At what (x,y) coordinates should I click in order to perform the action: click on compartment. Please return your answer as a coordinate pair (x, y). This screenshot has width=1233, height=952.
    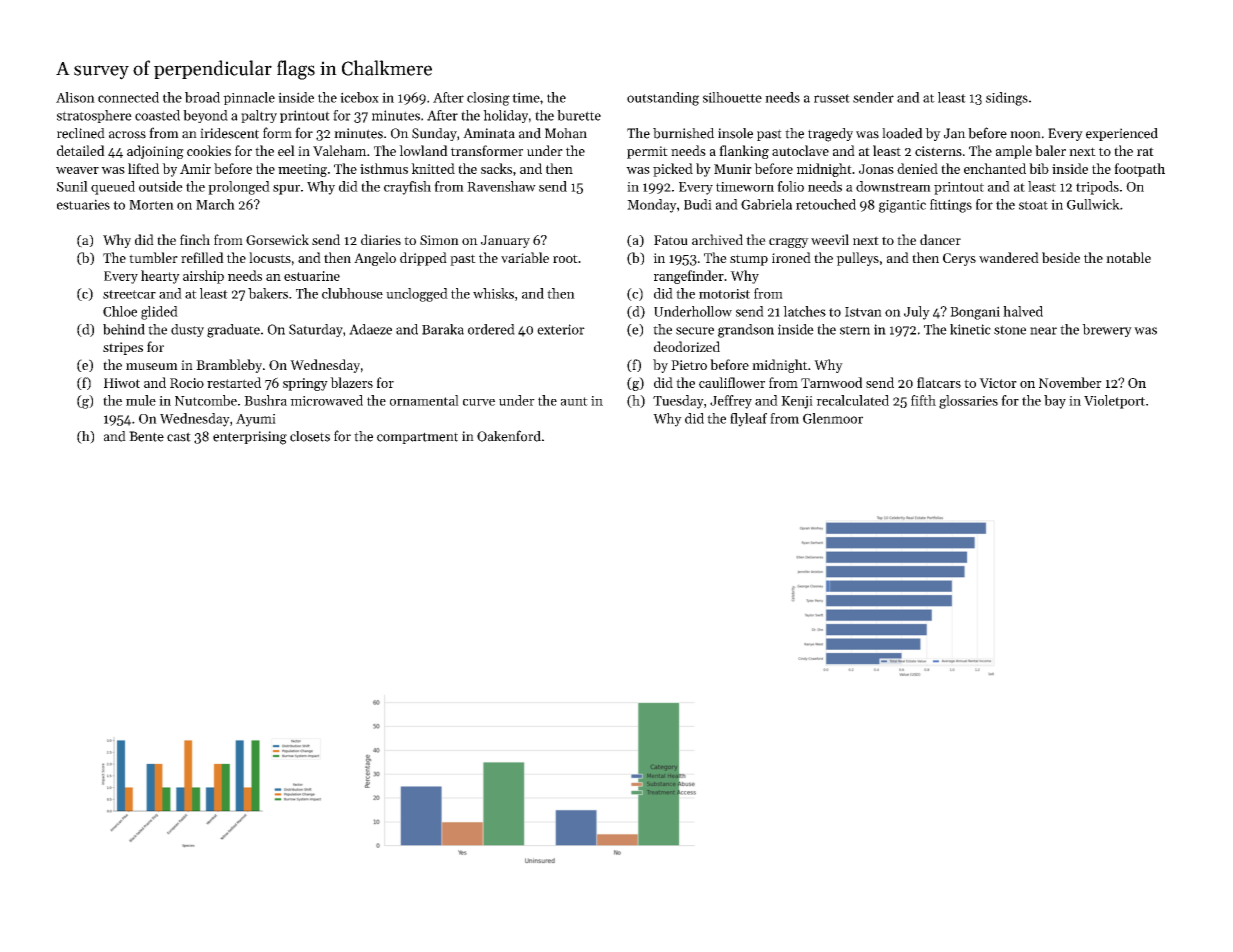
    Looking at the image, I should click on (417, 438).
